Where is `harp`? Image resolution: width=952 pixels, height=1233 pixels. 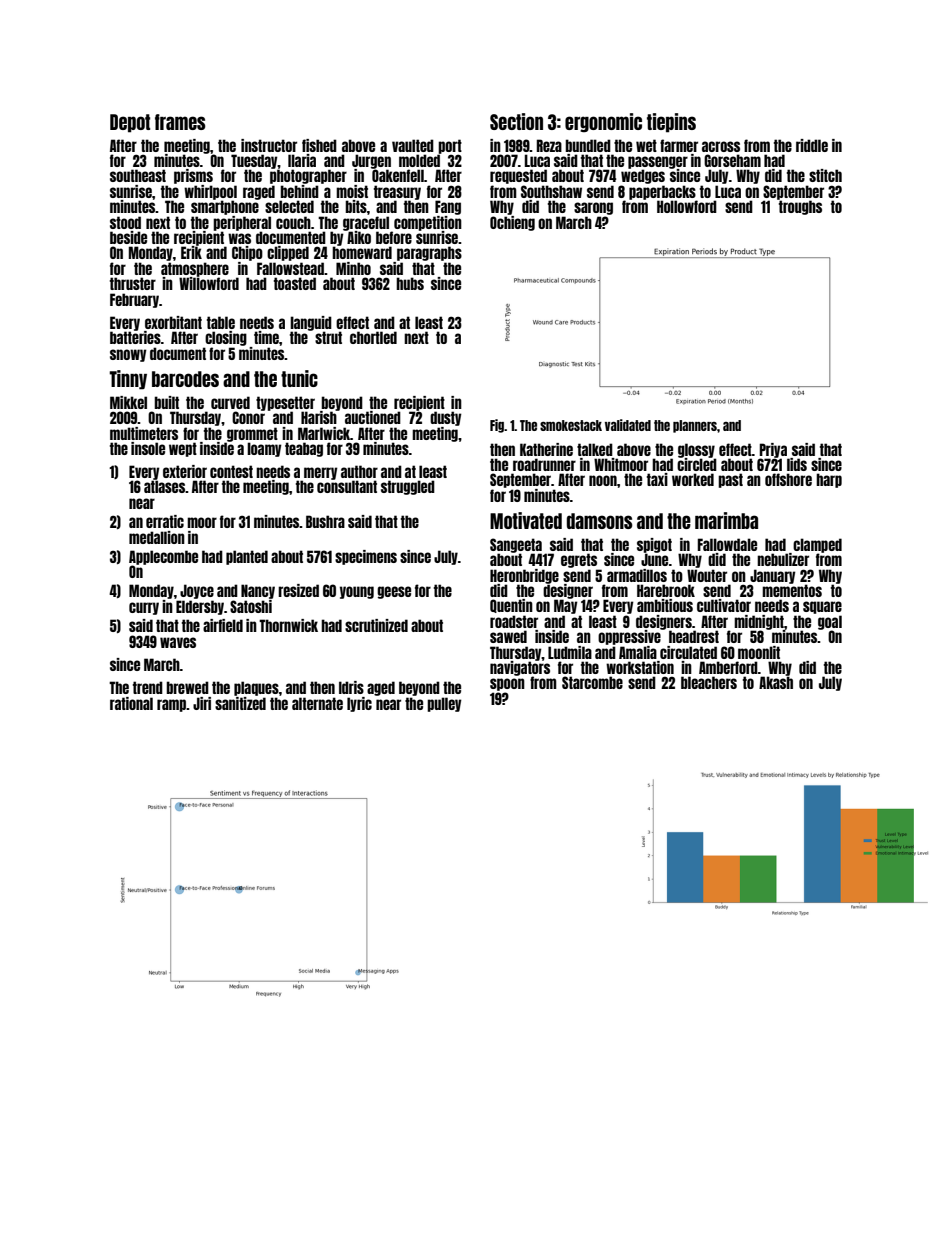 harp is located at coordinates (829, 480).
